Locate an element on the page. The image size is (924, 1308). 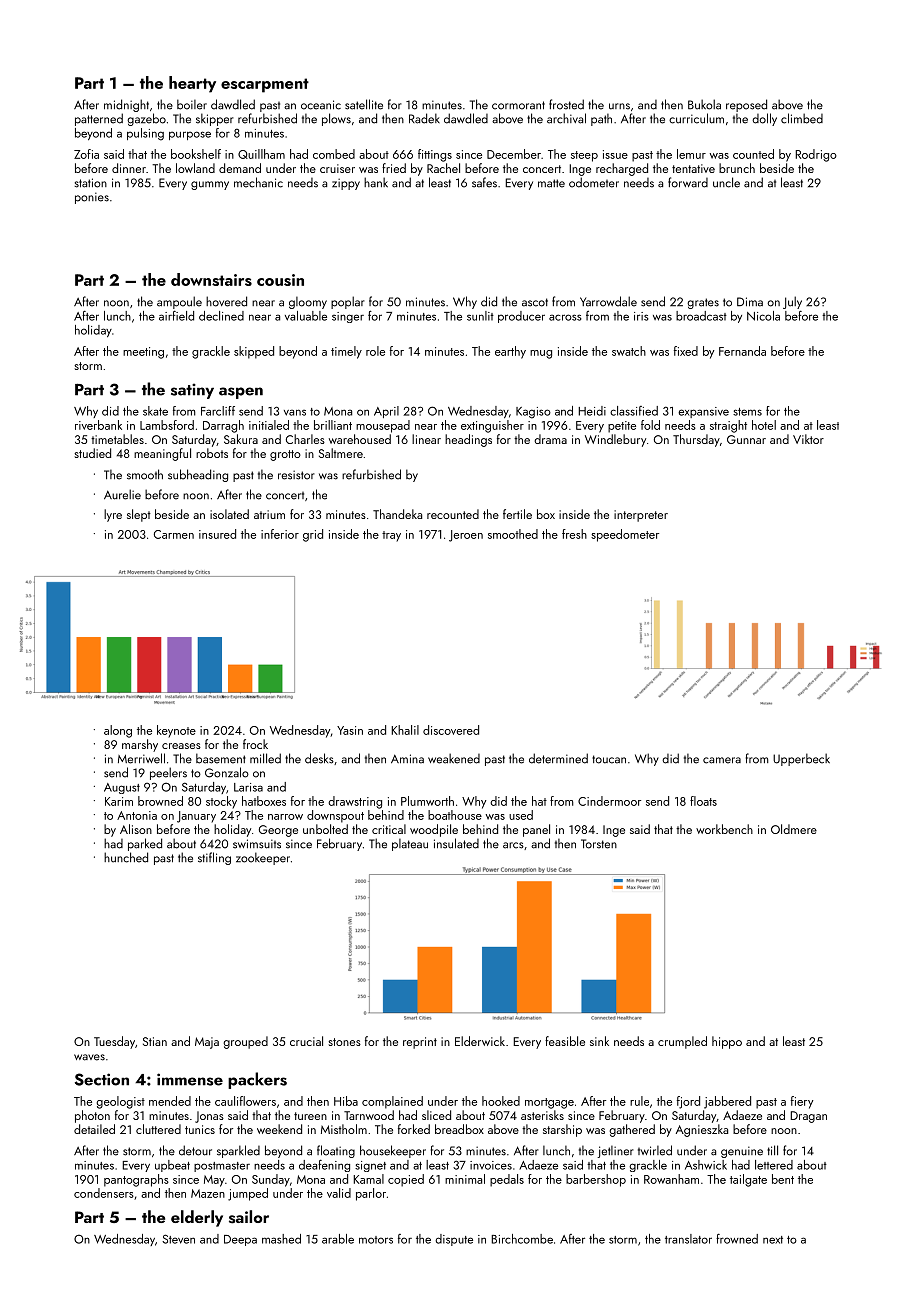
ponies is located at coordinates (92, 198).
